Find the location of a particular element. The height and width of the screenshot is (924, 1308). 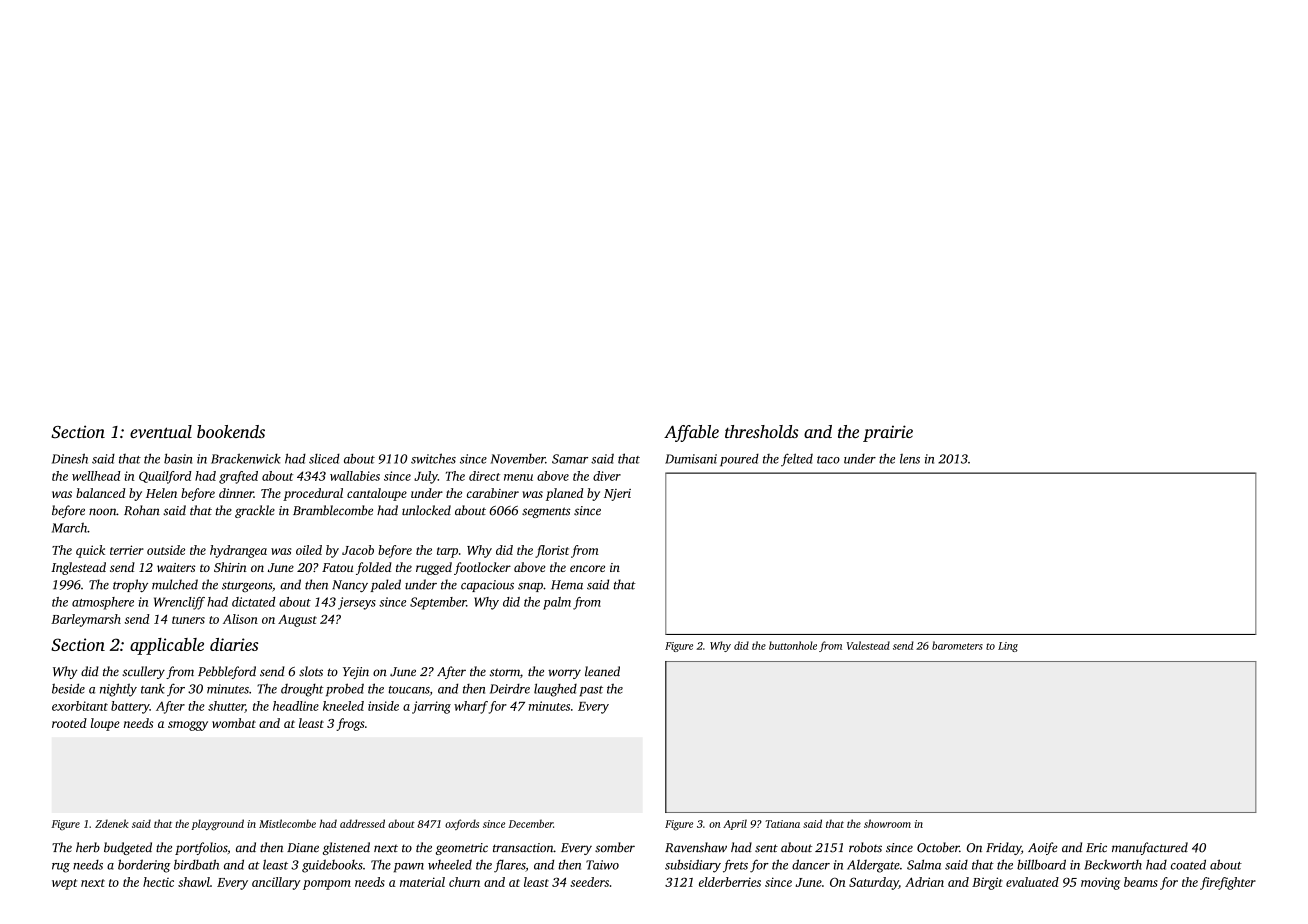

barometers is located at coordinates (957, 645).
